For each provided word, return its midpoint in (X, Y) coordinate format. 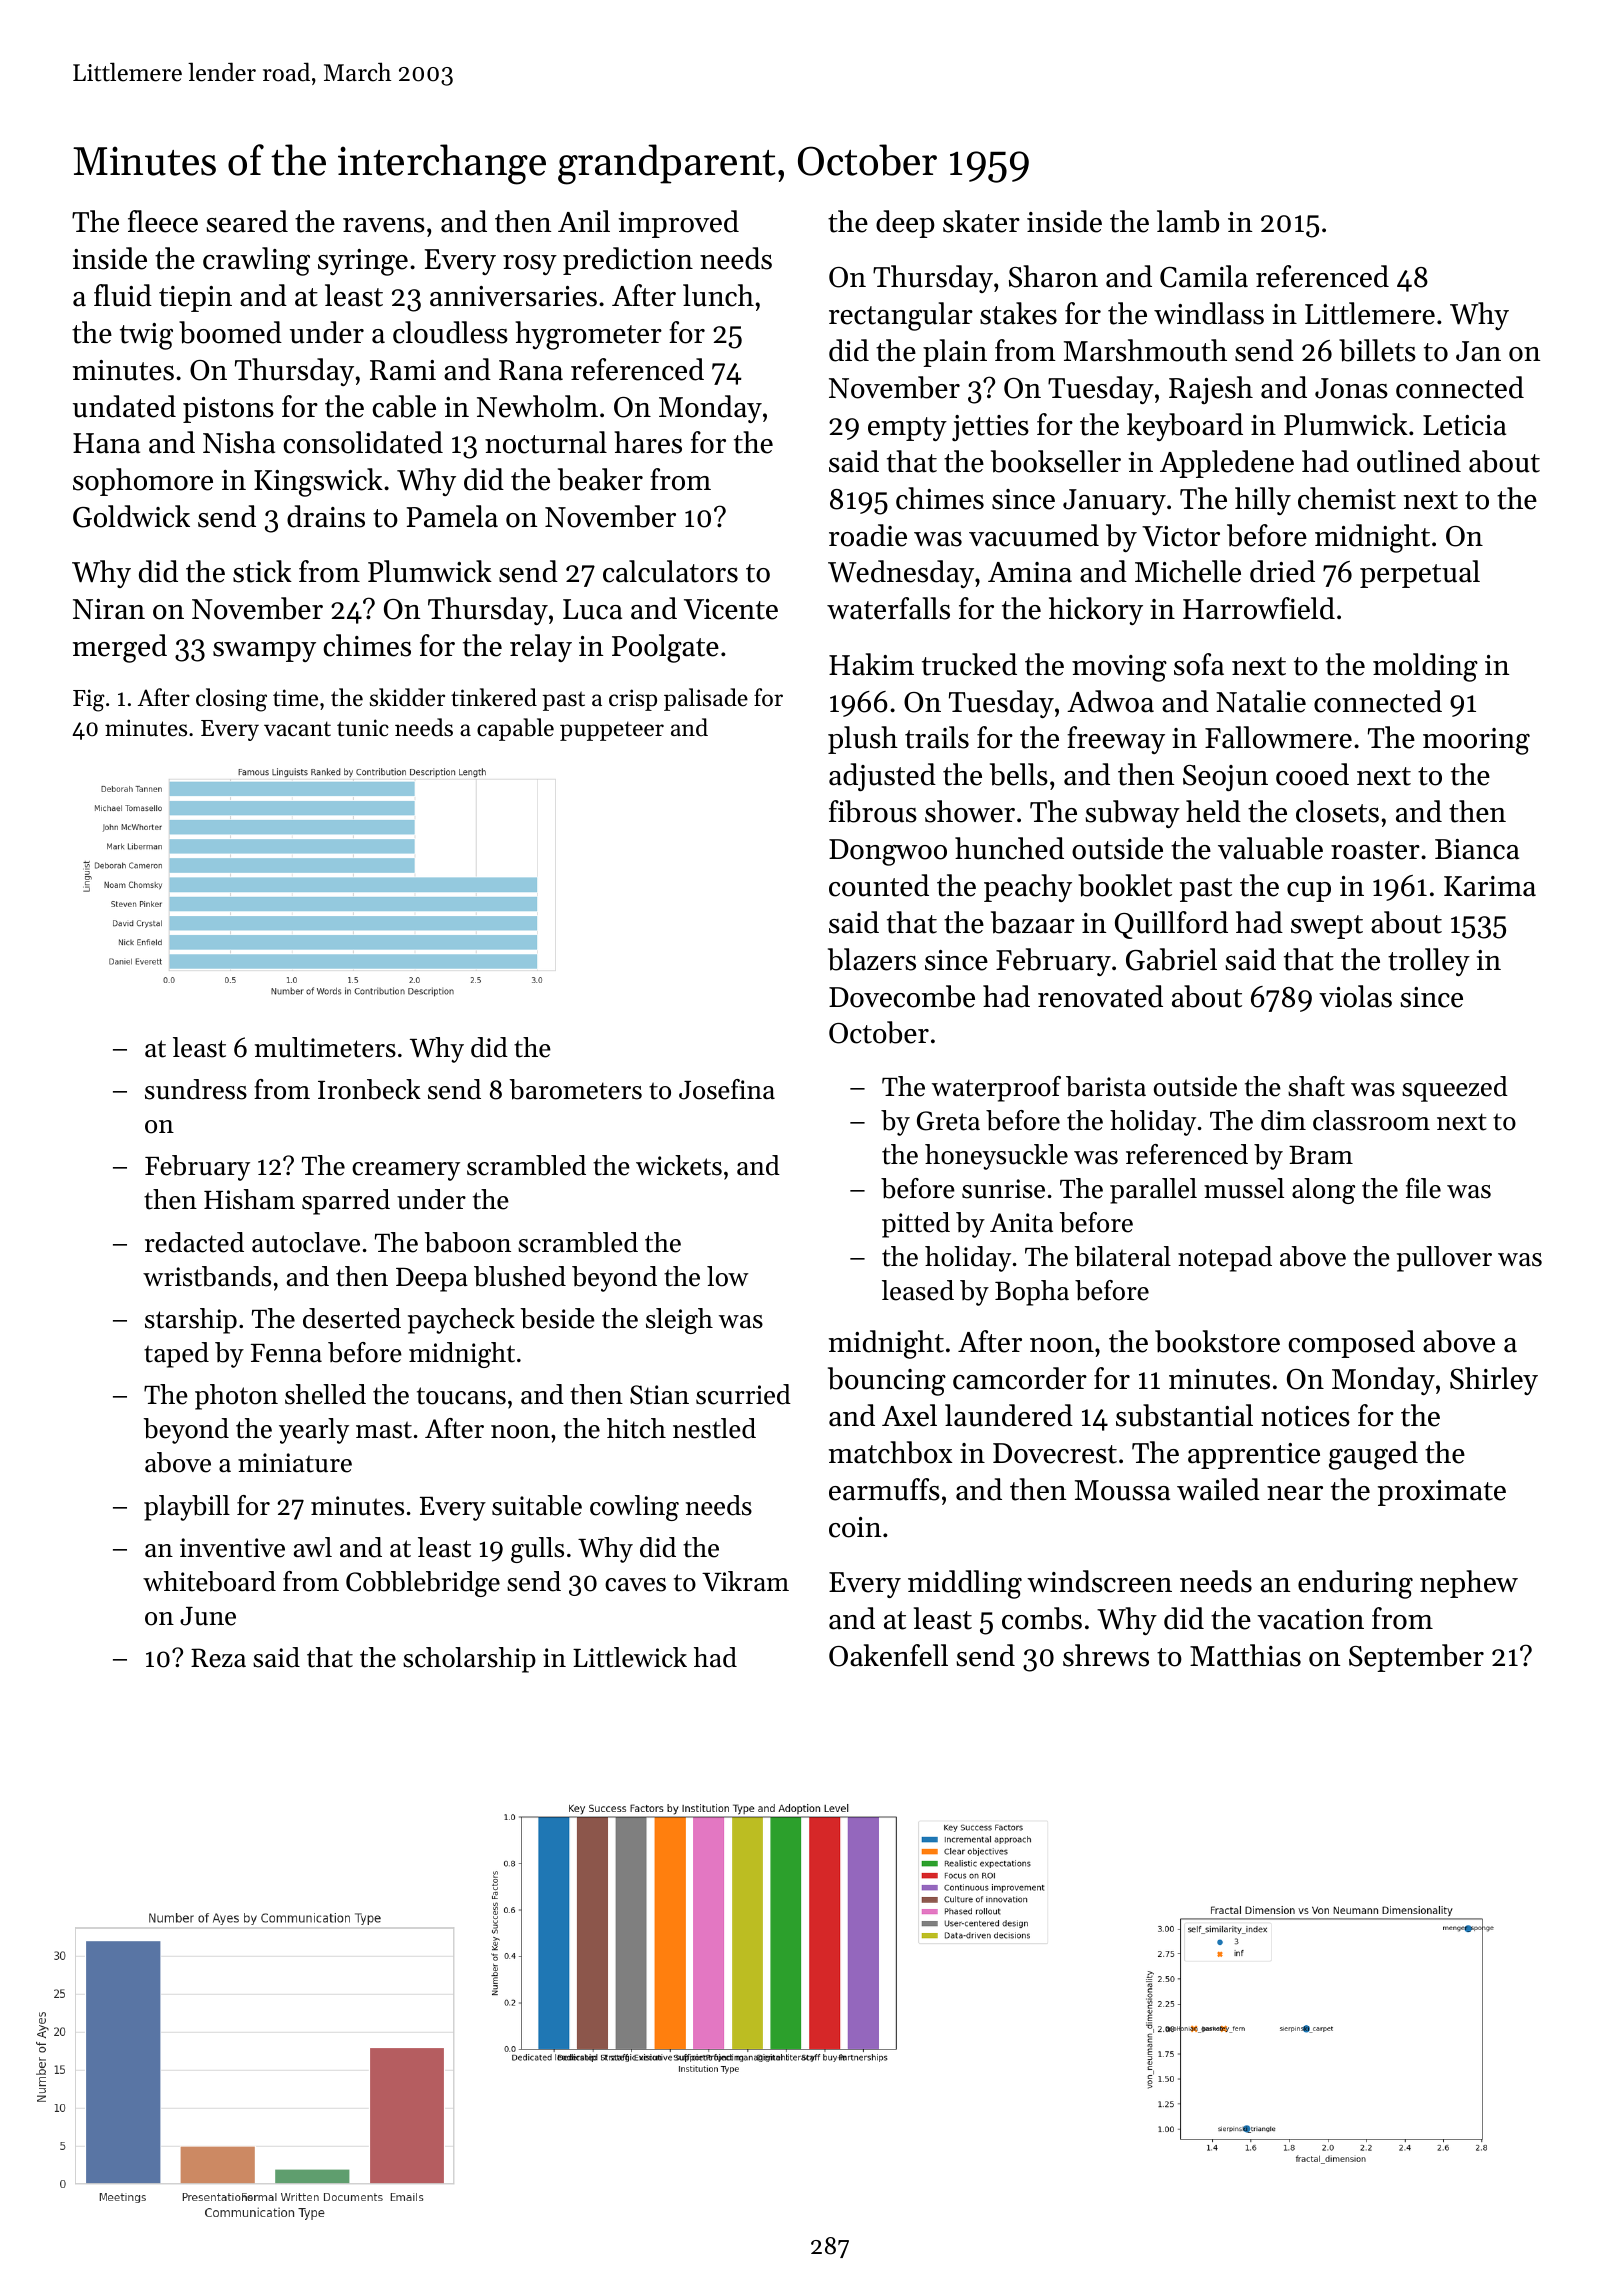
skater (981, 221)
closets (1337, 811)
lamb (1188, 221)
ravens (384, 225)
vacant (297, 729)
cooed (1312, 774)
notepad (1225, 1259)
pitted (916, 1225)
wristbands (207, 1276)
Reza (218, 1658)
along (1323, 1191)
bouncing (887, 1381)
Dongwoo (888, 852)
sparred (346, 1202)
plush (863, 740)
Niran (109, 609)
